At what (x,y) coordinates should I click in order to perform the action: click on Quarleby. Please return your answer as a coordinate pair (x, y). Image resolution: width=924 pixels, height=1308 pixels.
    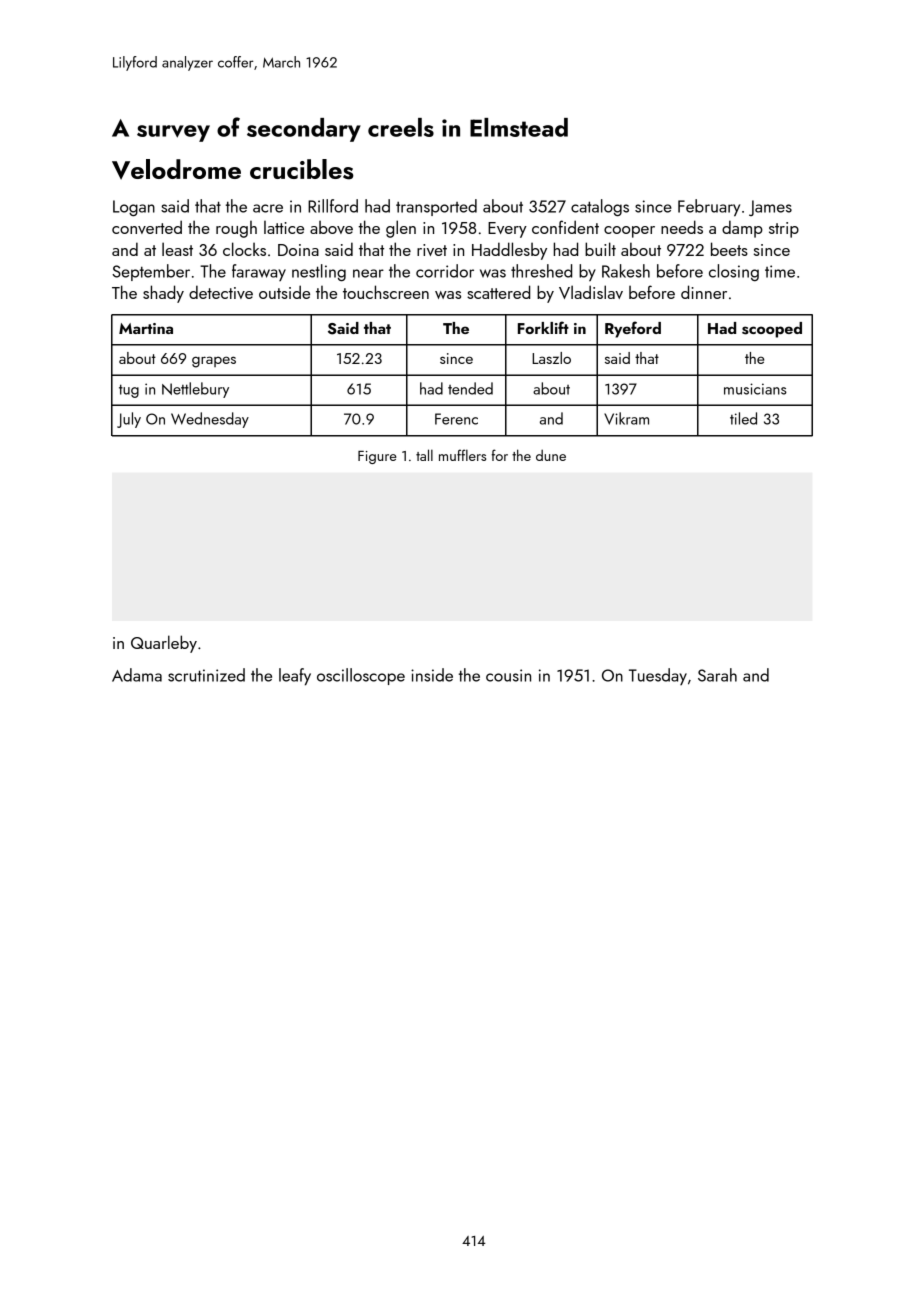
    Looking at the image, I should click on (164, 644).
